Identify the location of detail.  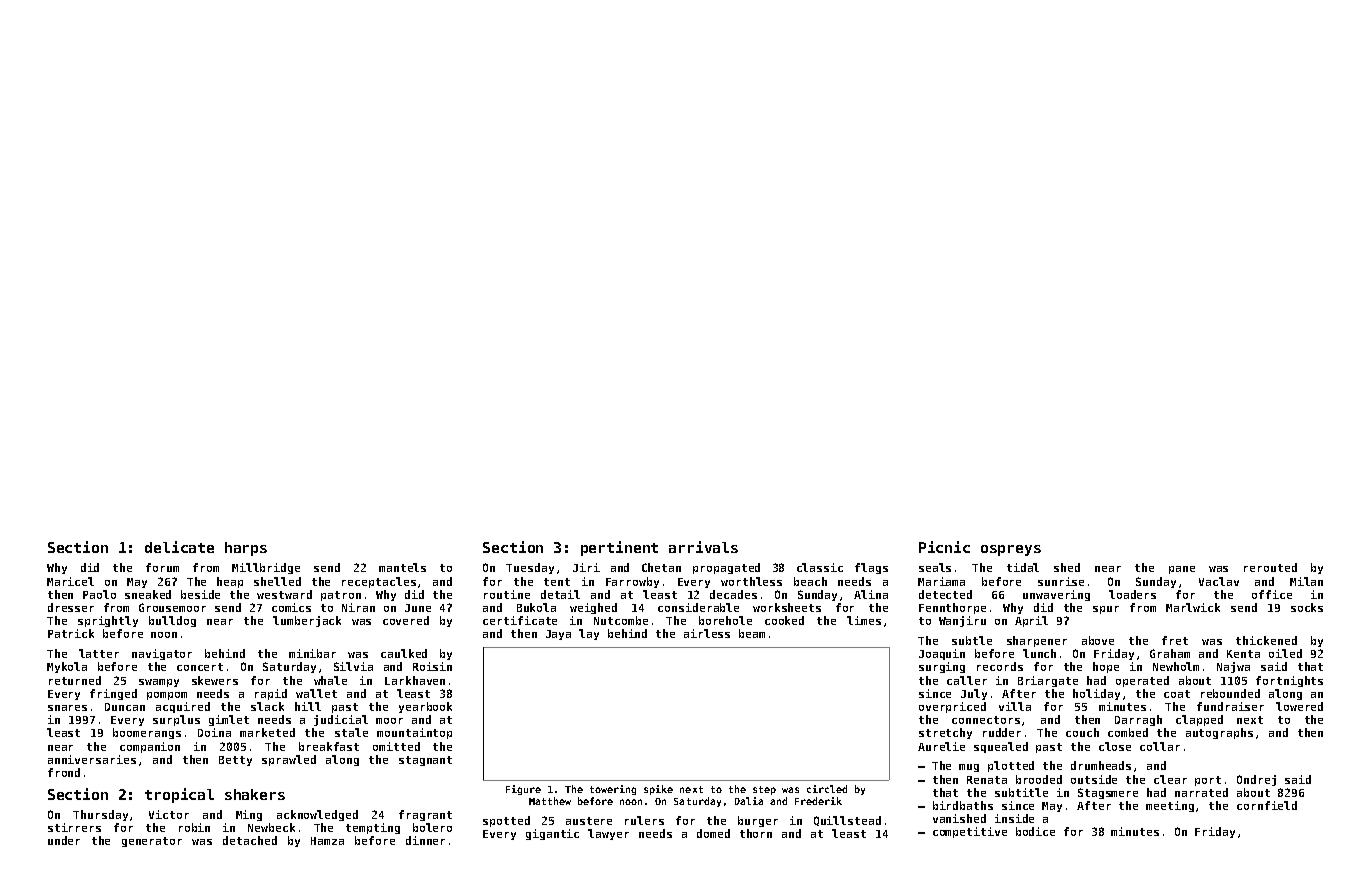
(560, 594).
